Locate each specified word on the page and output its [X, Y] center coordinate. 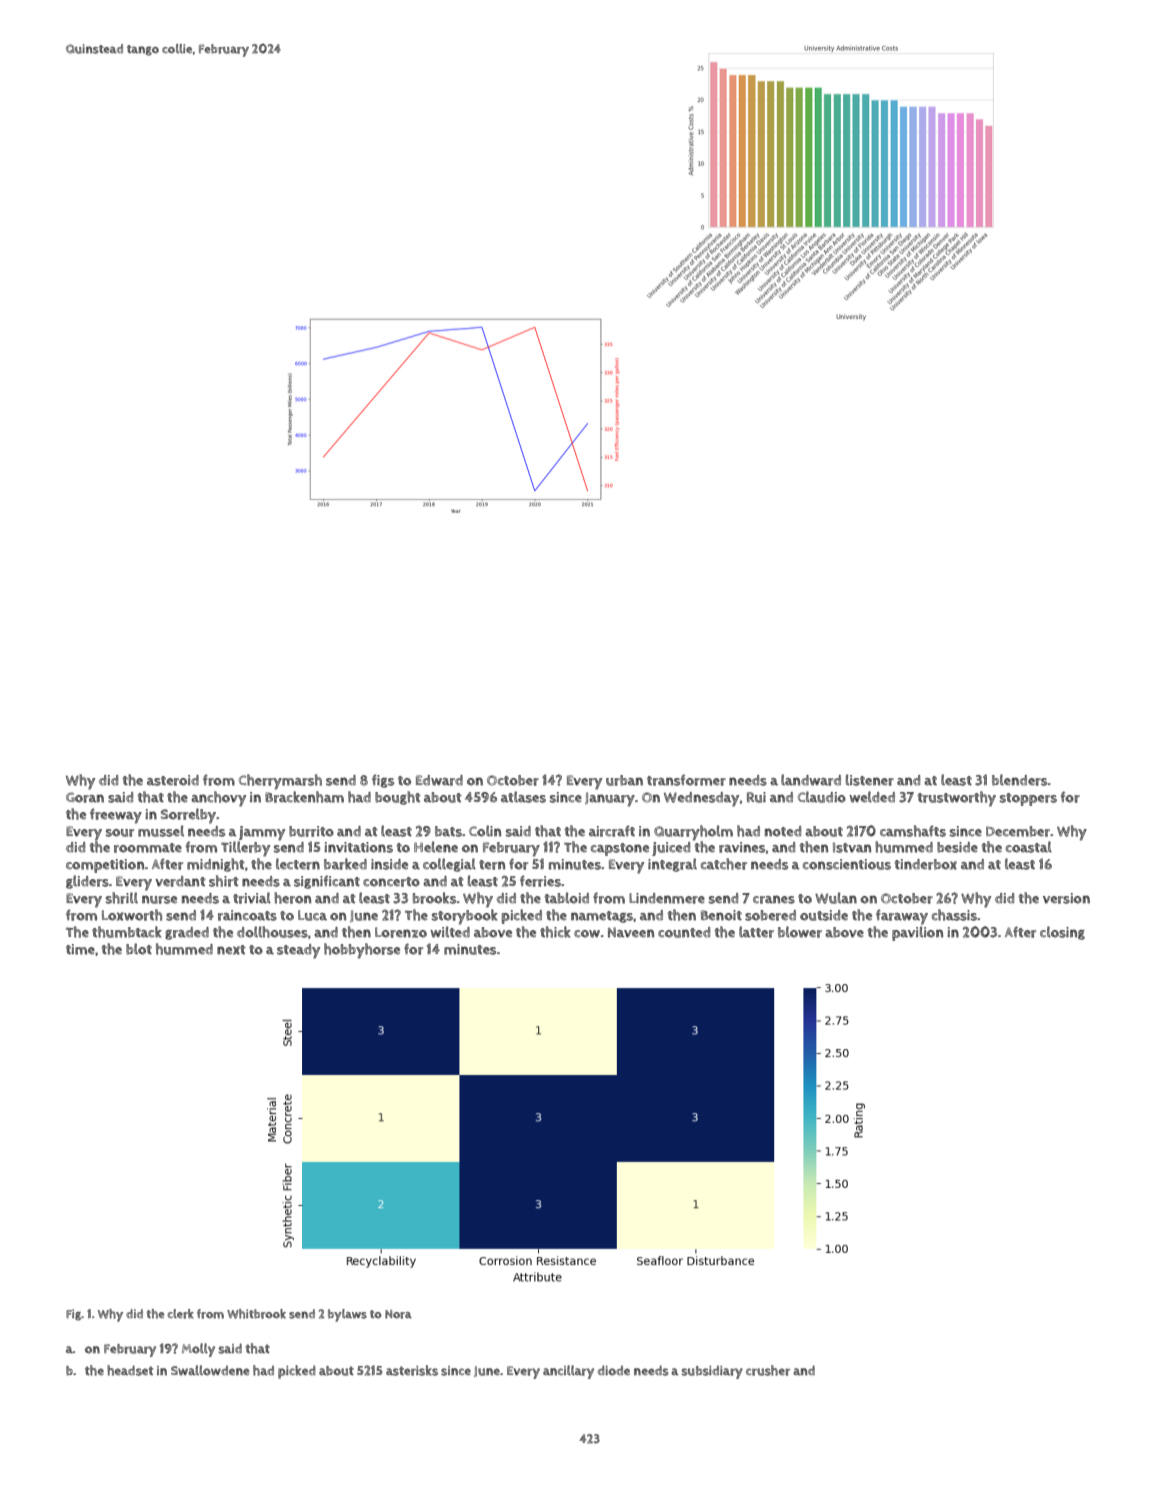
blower [800, 932]
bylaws [347, 1315]
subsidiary [712, 1372]
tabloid [567, 898]
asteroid [173, 780]
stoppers [1028, 799]
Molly [198, 1350]
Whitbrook [256, 1314]
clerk [181, 1314]
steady [298, 951]
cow [587, 934]
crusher [768, 1370]
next [231, 950]
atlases [523, 797]
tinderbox [926, 864]
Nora [398, 1314]
